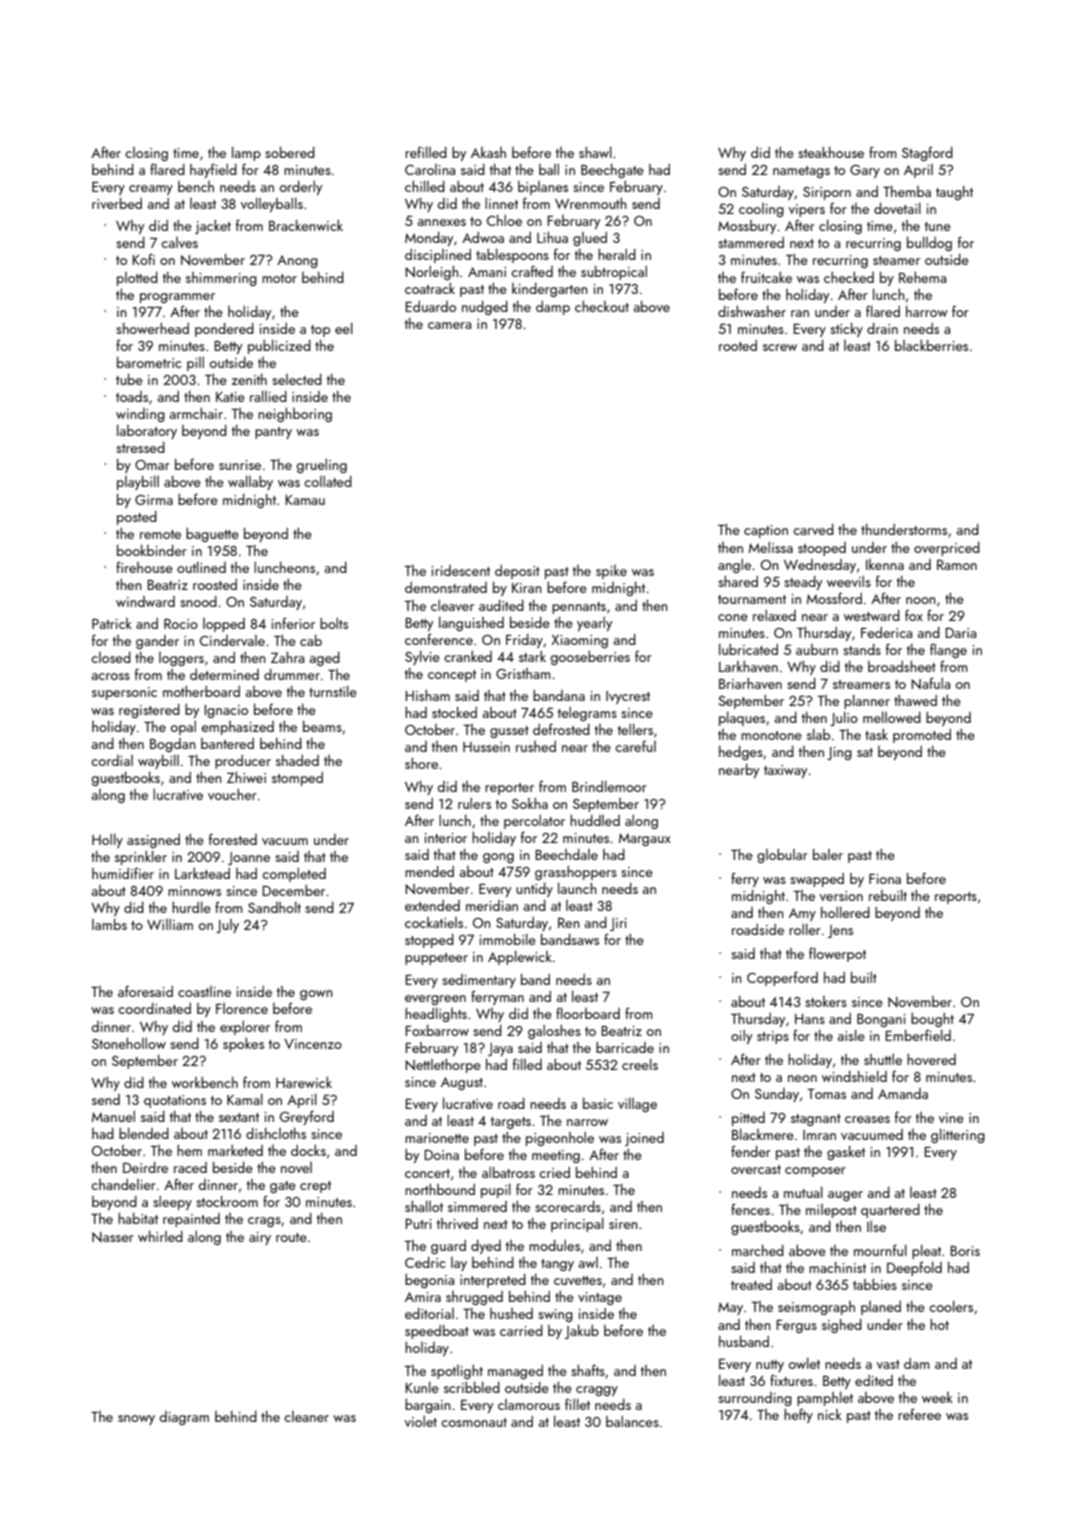  Describe the element at coordinates (123, 1184) in the page. I see `chandelier` at that location.
